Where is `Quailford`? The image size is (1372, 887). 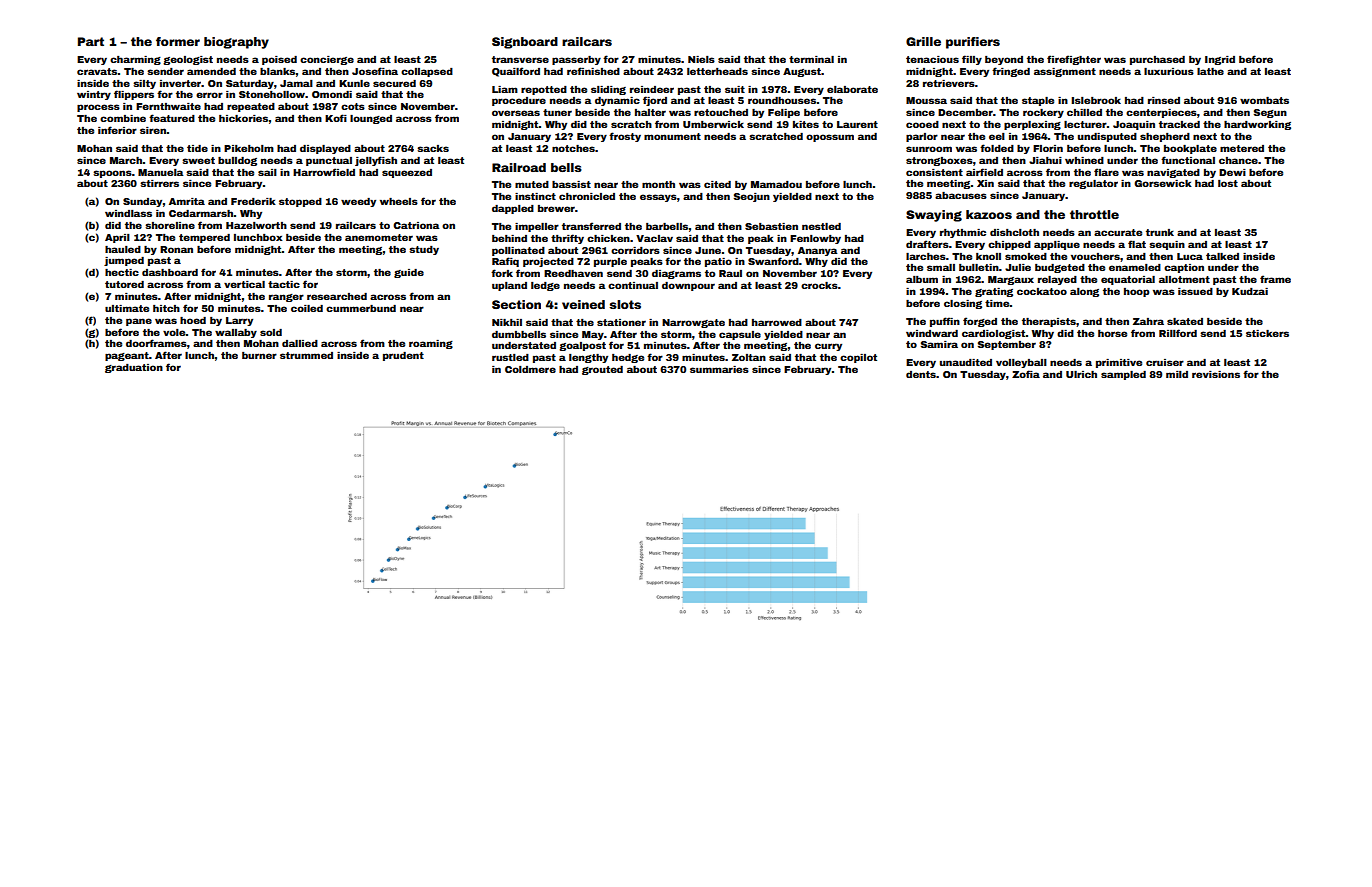
Quailford is located at coordinates (516, 72).
